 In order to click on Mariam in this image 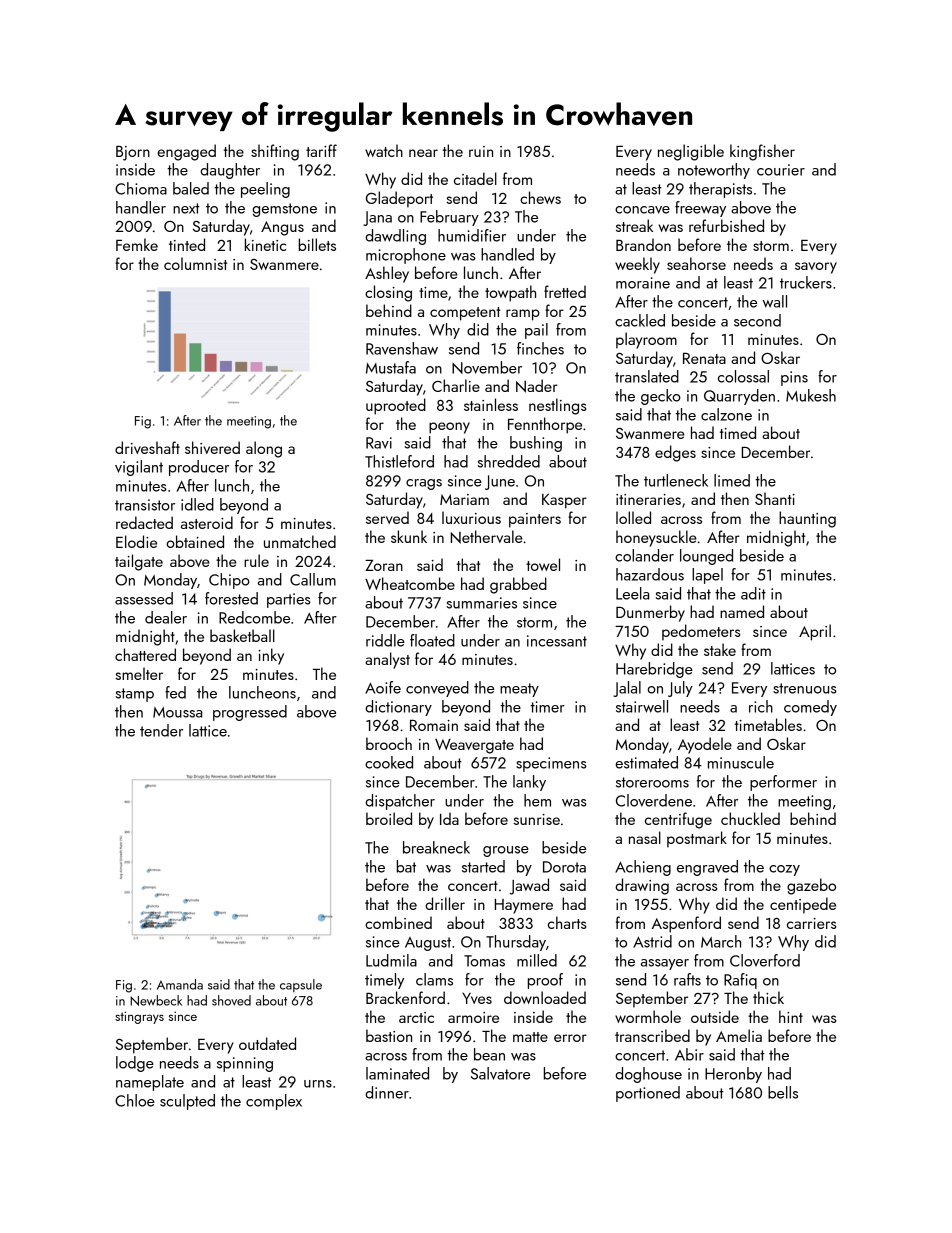, I will do `click(464, 499)`.
